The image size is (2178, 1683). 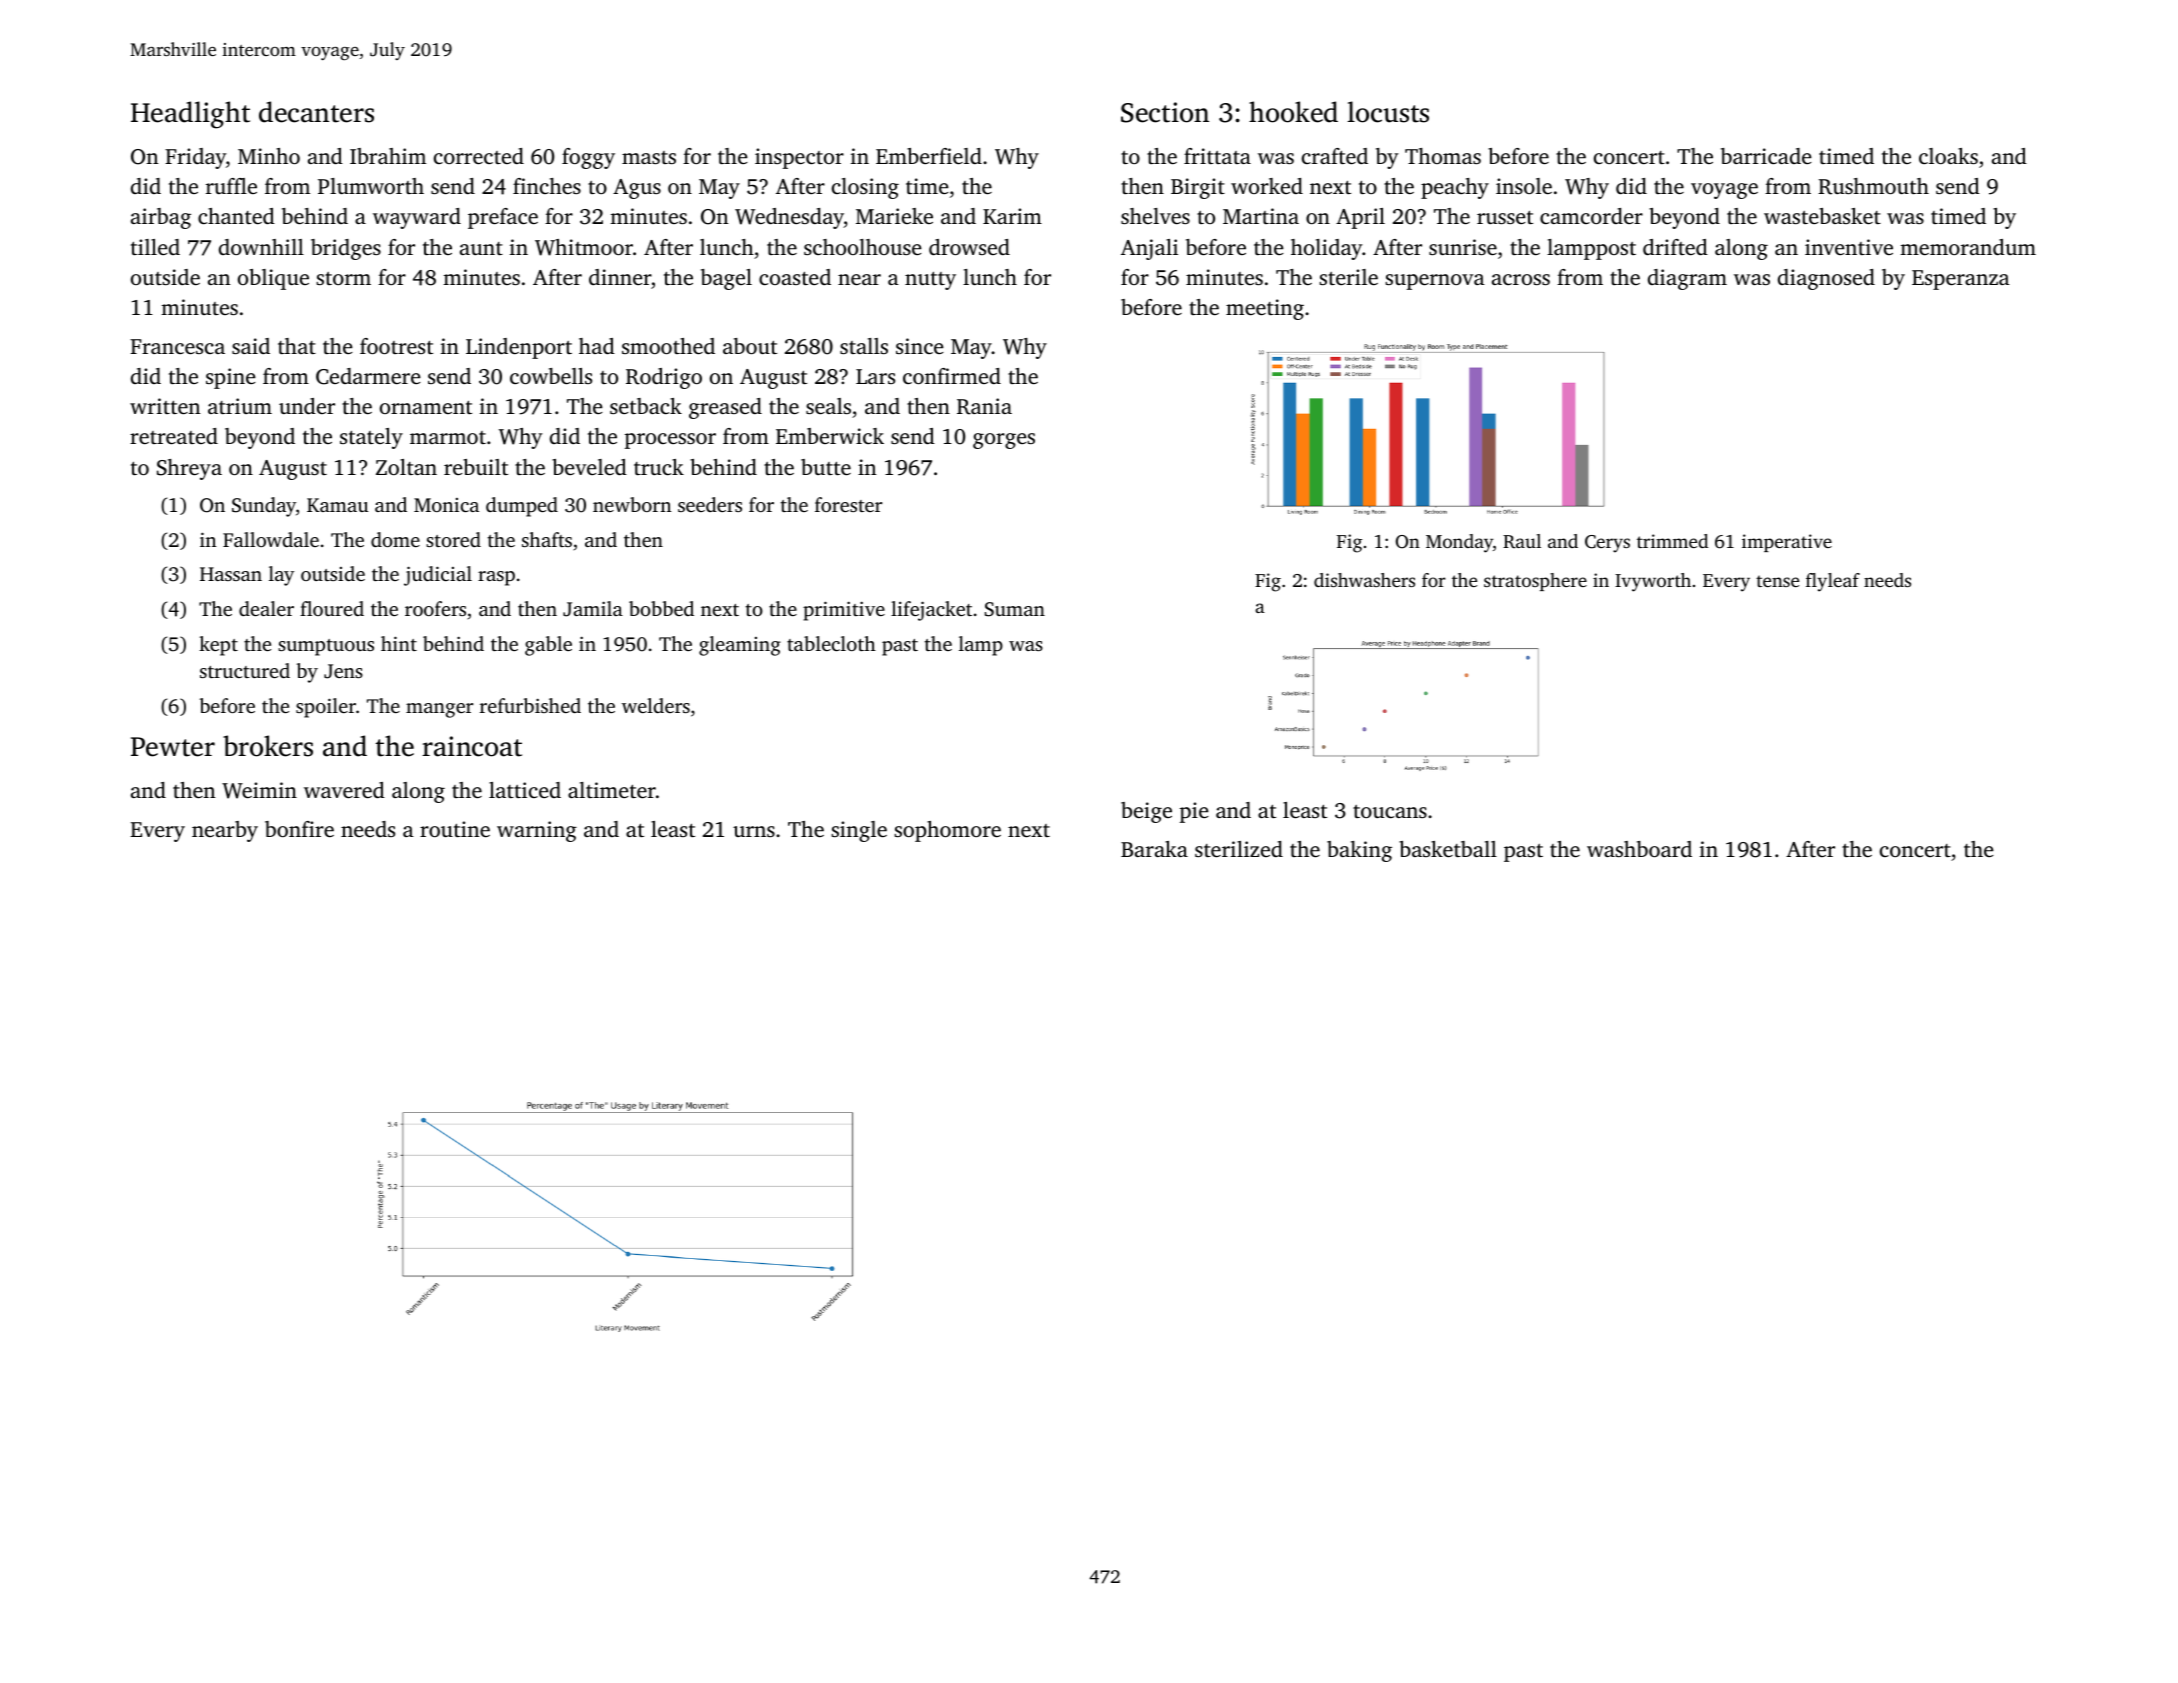 I want to click on confirmed, so click(x=952, y=376).
